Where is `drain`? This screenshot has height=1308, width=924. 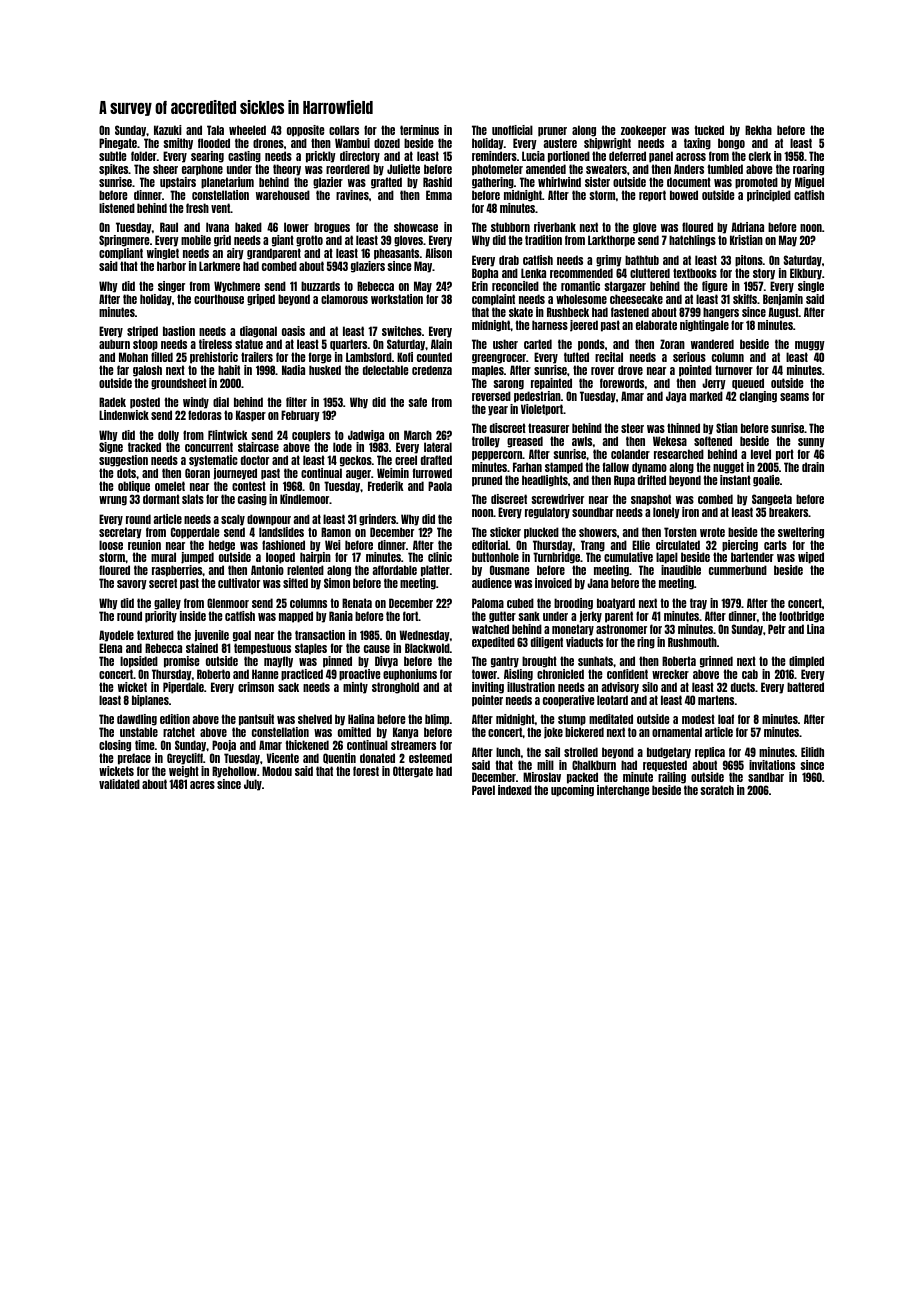
drain is located at coordinates (813, 467).
